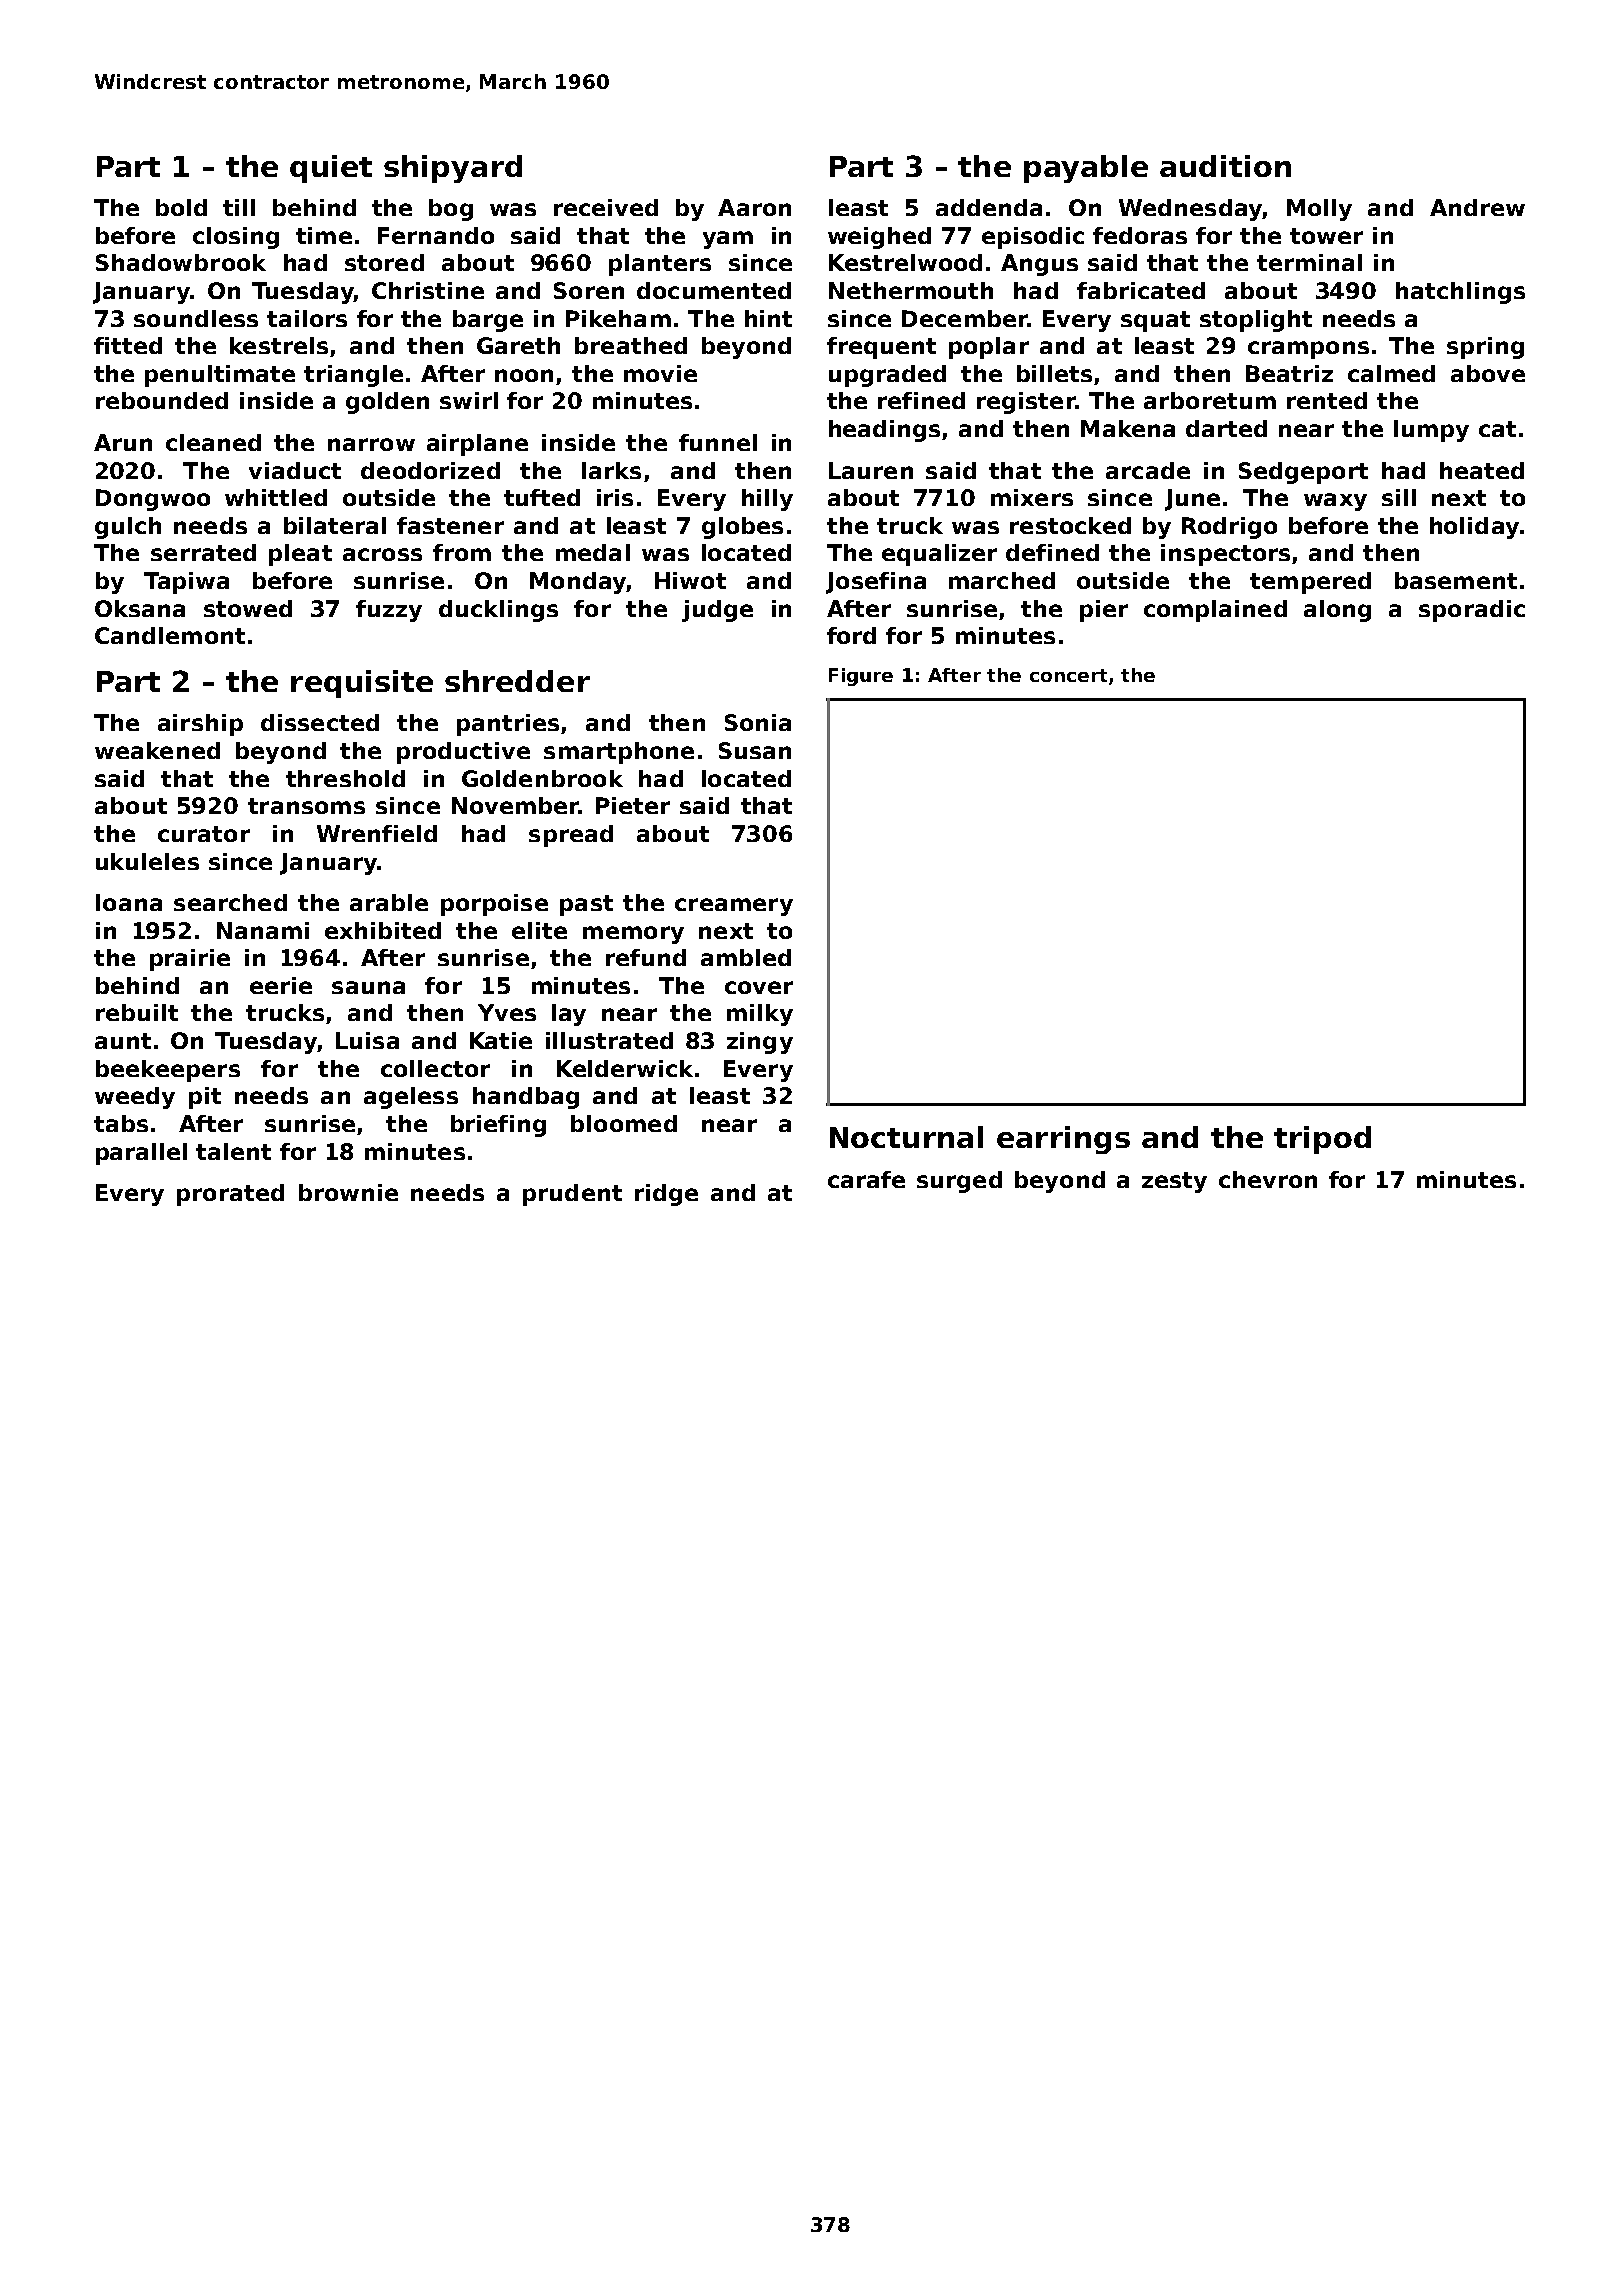 The image size is (1620, 2292). I want to click on pit, so click(205, 1098).
